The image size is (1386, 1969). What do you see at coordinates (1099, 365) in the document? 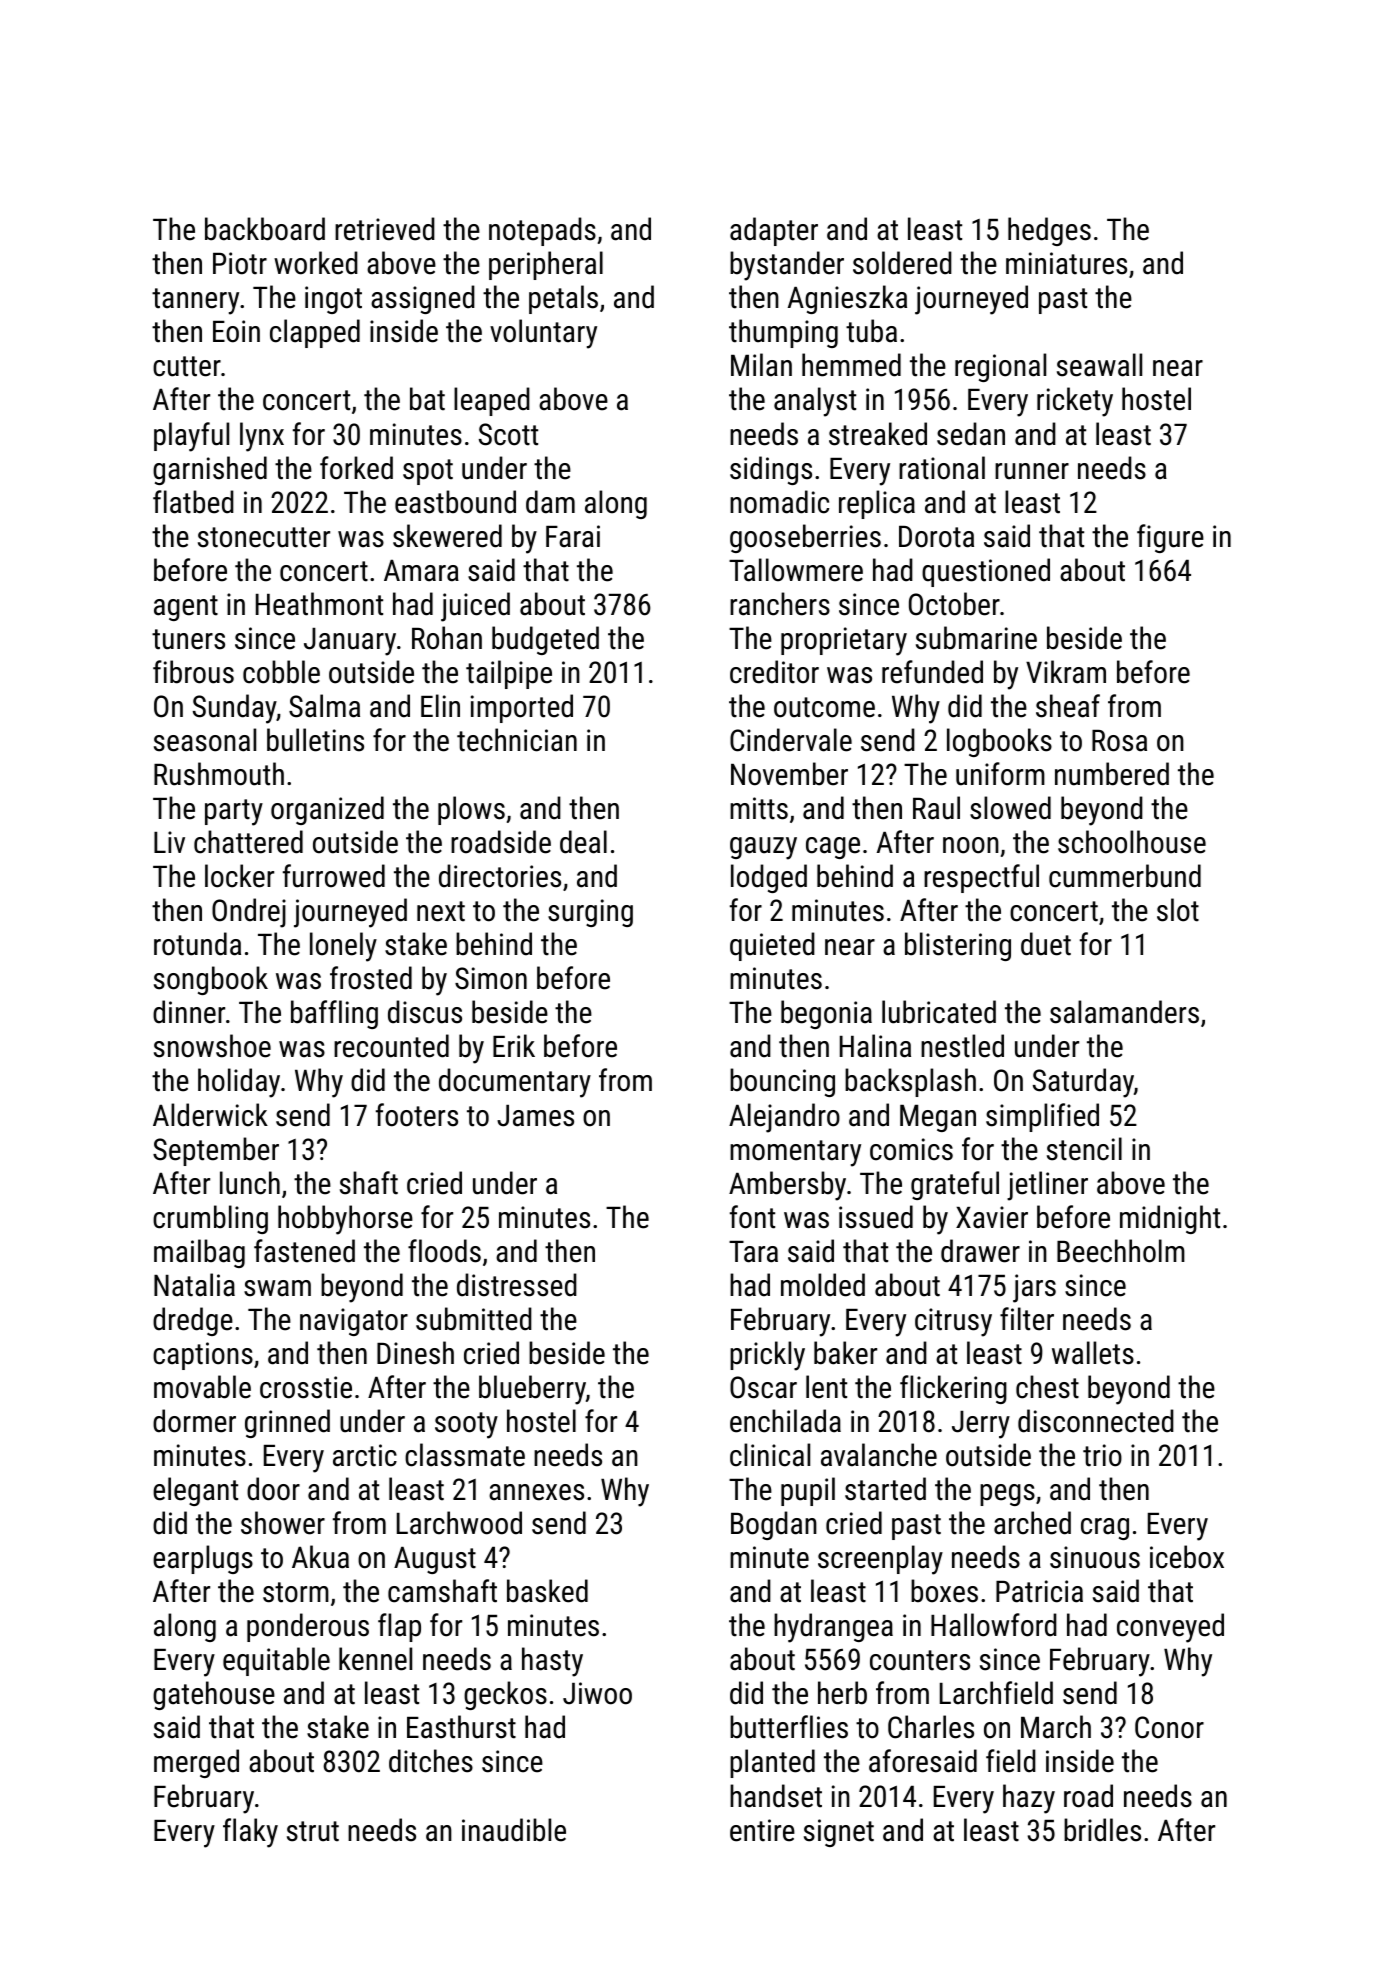
I see `seawall` at bounding box center [1099, 365].
